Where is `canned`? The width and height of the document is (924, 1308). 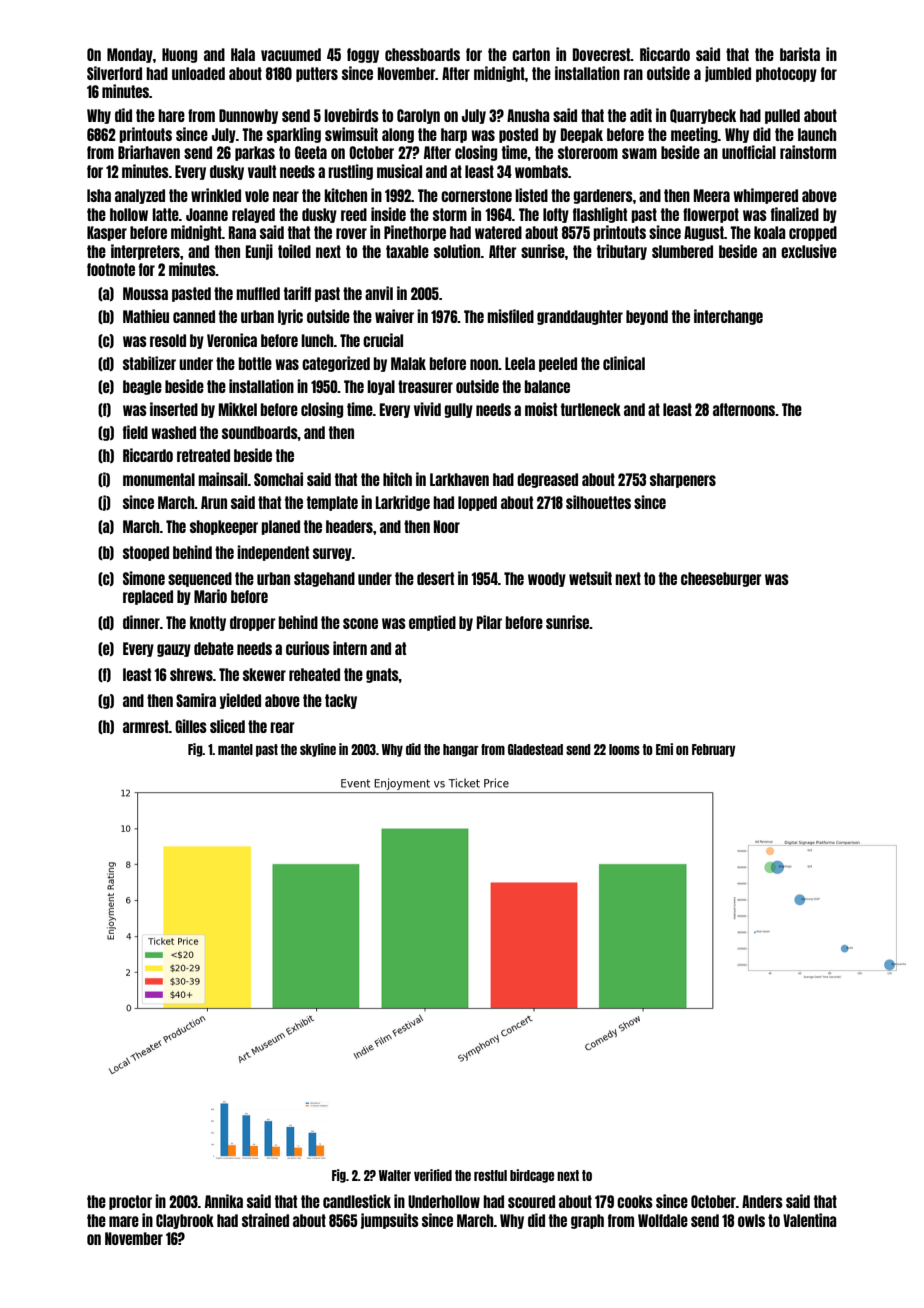 canned is located at coordinates (194, 316).
